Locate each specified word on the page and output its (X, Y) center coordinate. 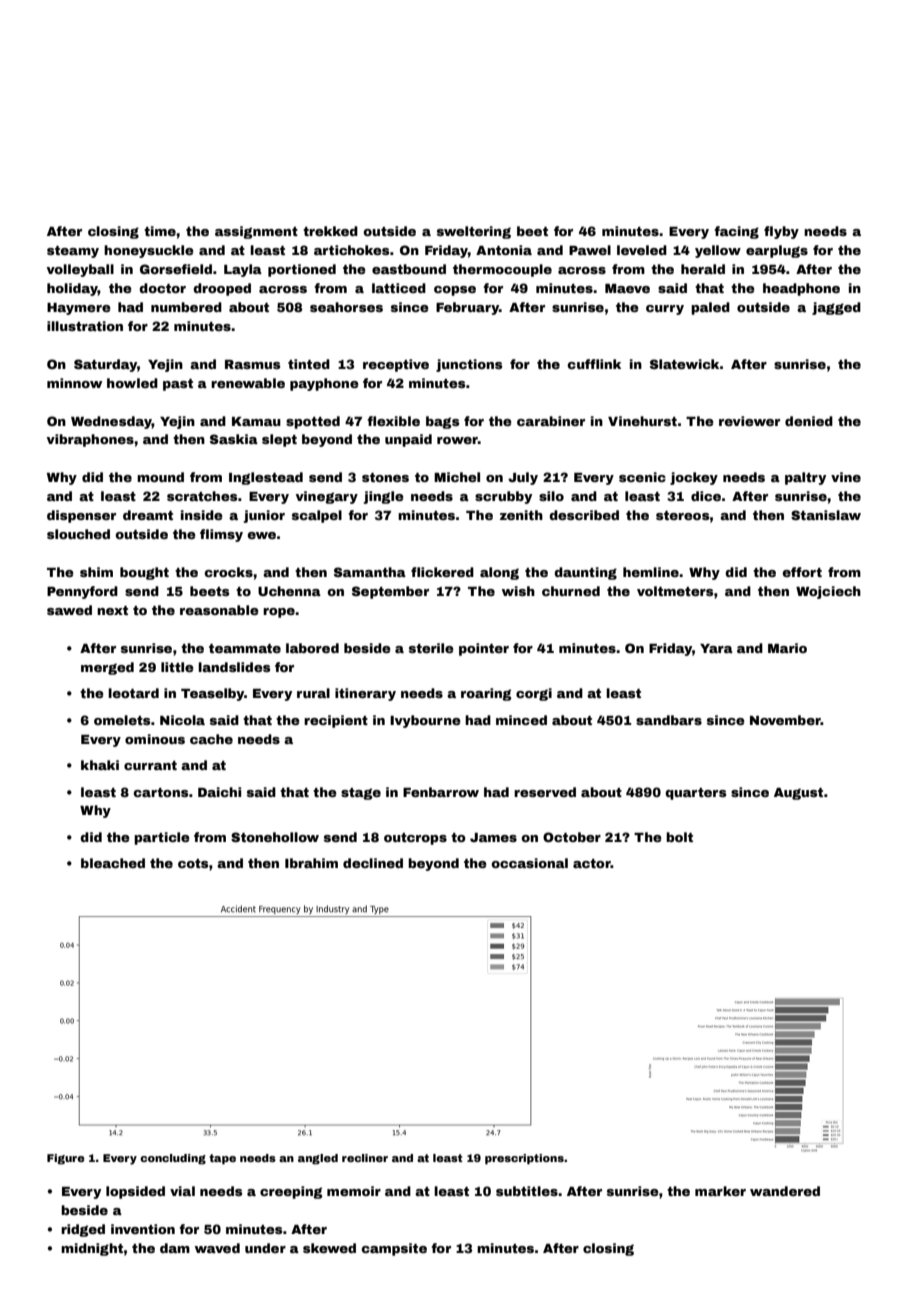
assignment (256, 232)
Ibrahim (311, 863)
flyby (781, 232)
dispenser (81, 516)
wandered (785, 1191)
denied (809, 421)
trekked (330, 231)
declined (373, 863)
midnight (92, 1249)
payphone (324, 384)
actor (592, 863)
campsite (394, 1249)
